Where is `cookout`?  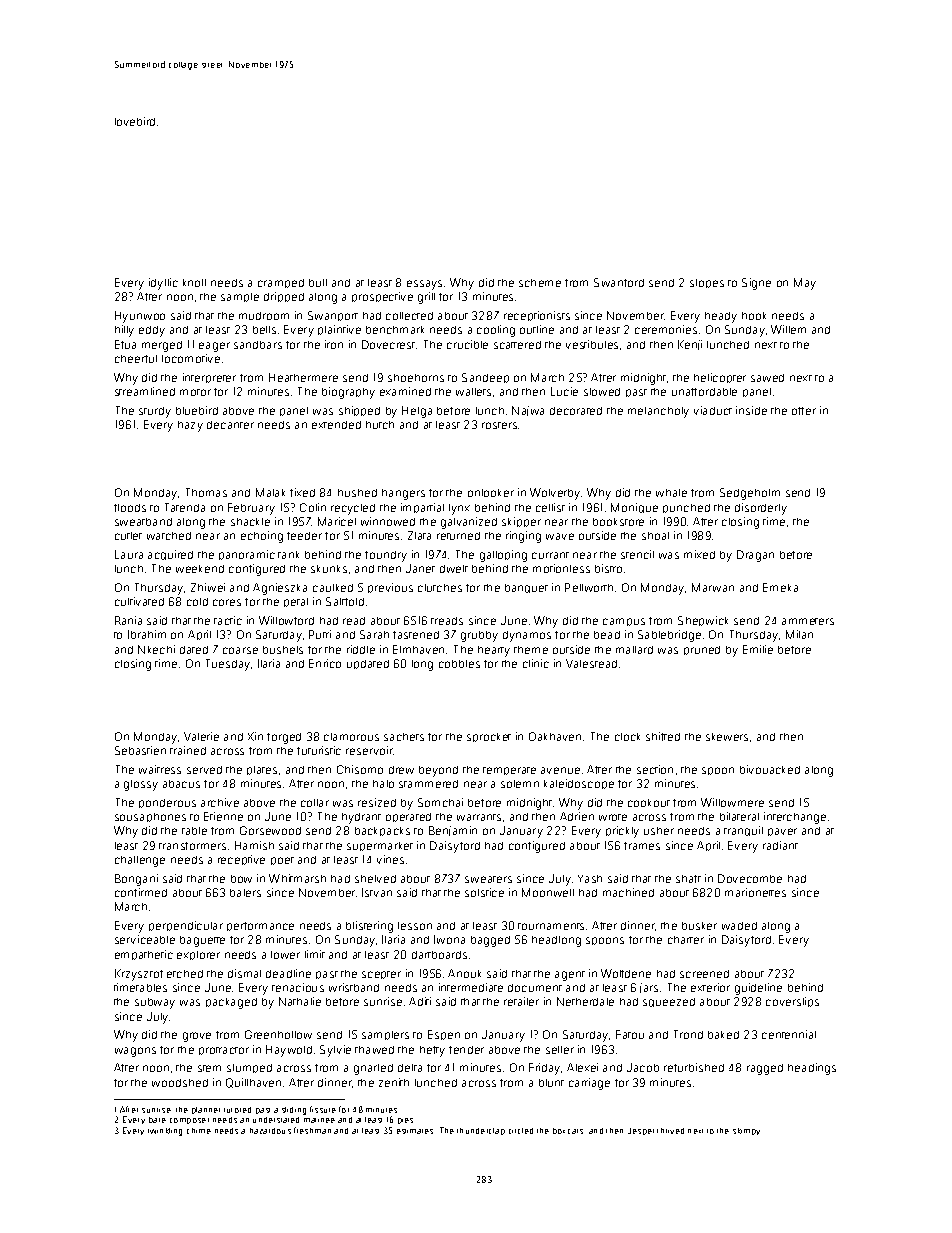 cookout is located at coordinates (649, 803).
